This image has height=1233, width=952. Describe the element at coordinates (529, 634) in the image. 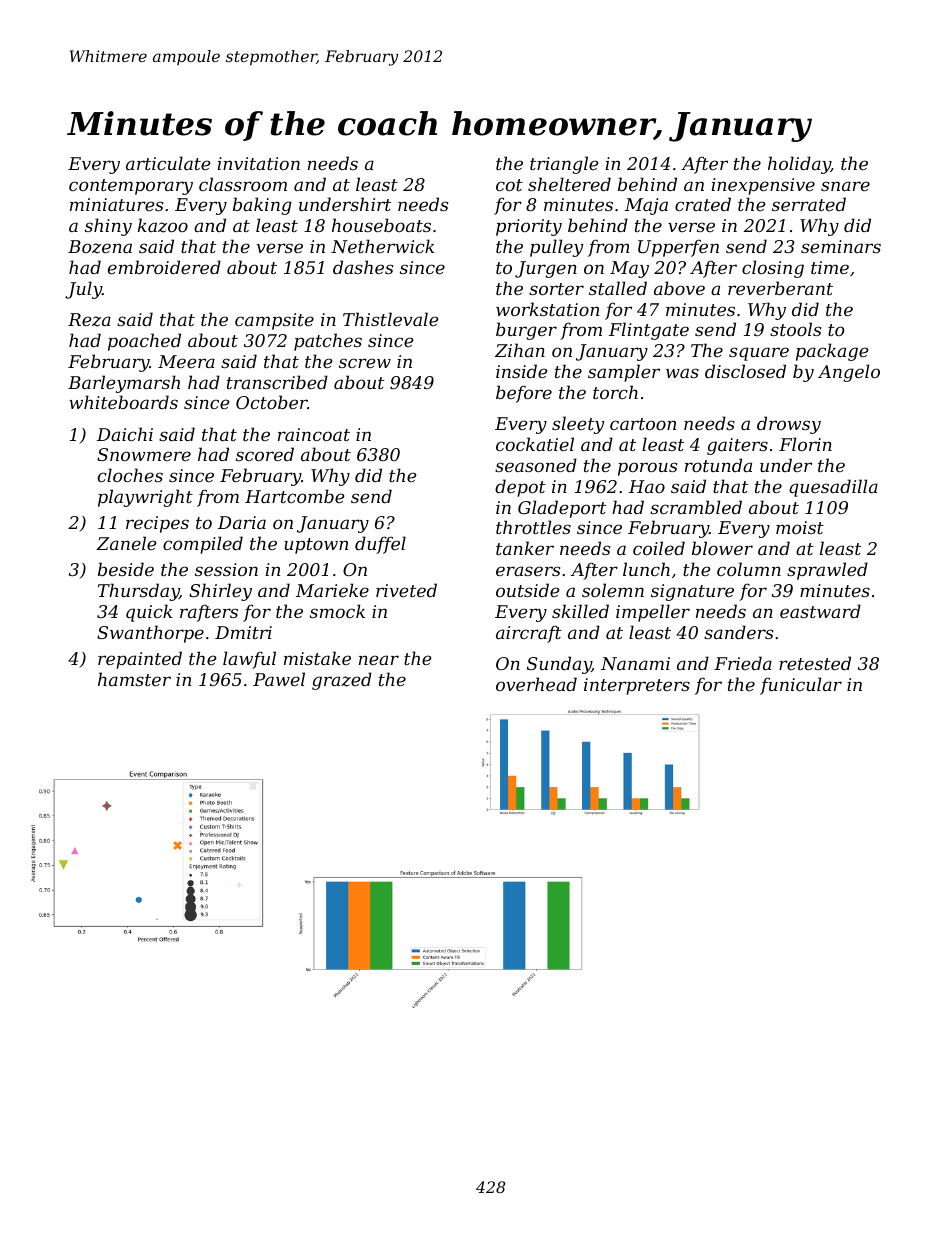

I see `aircraft` at that location.
